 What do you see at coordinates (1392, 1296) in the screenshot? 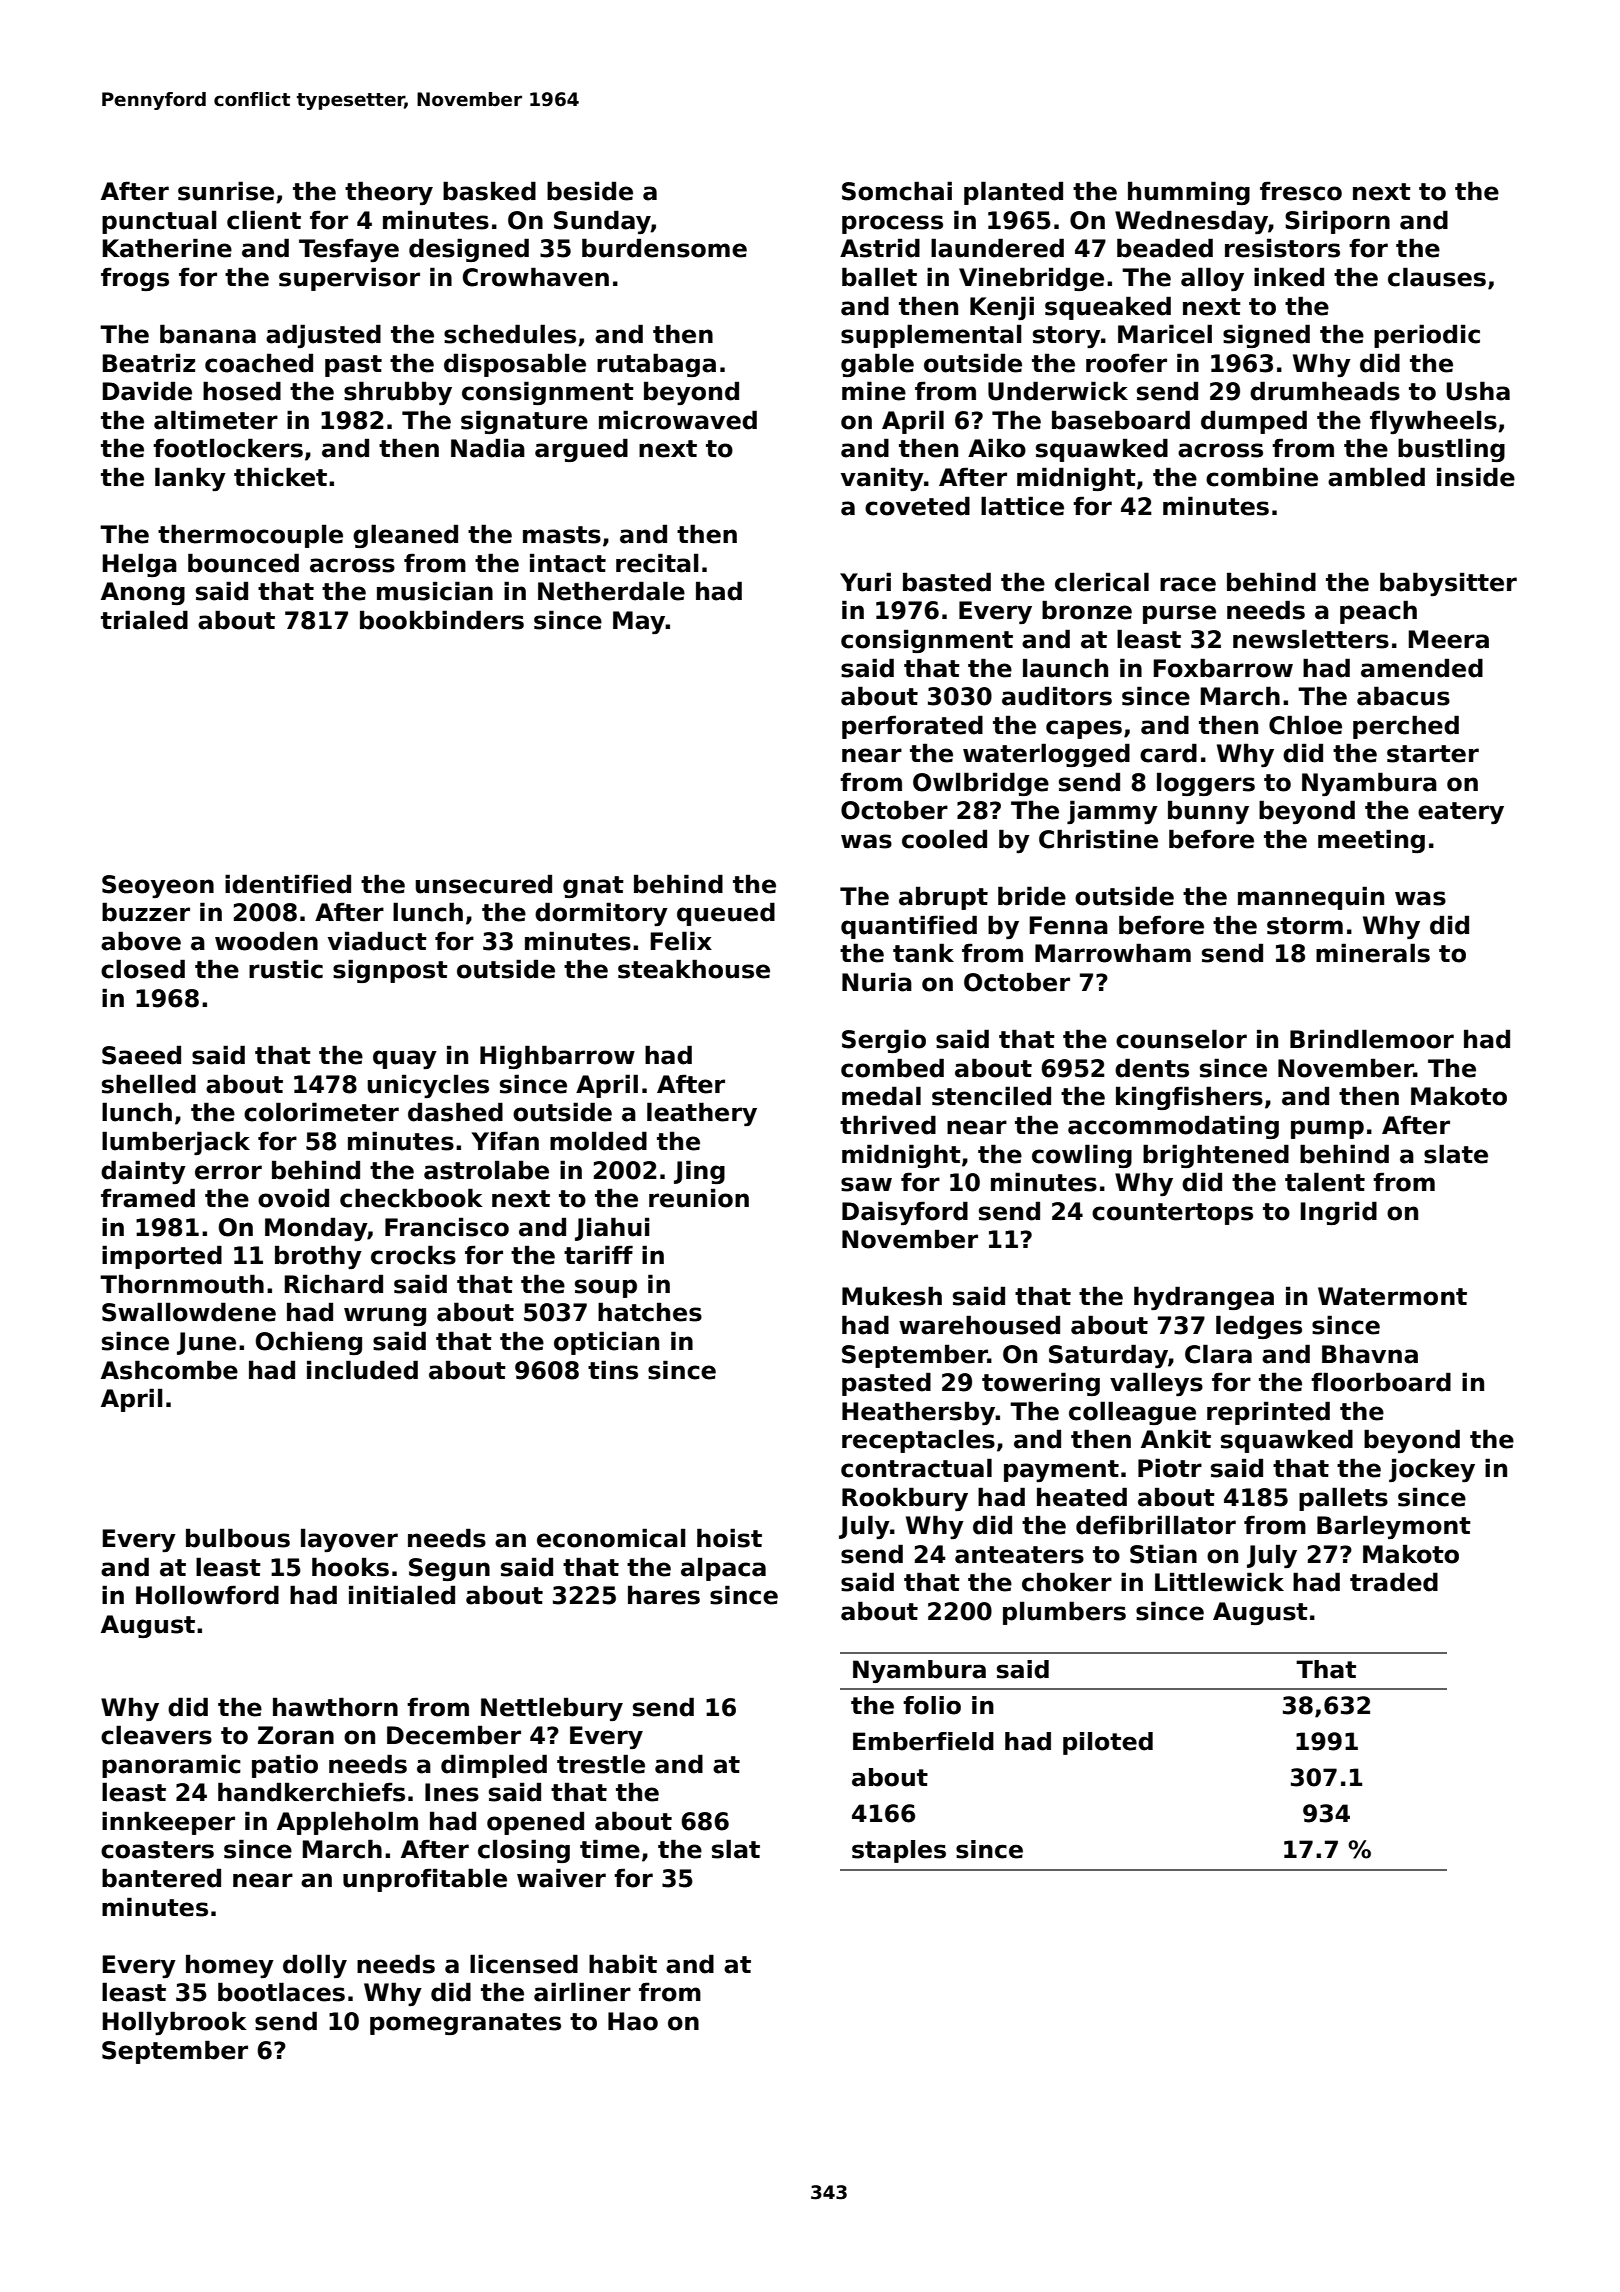
I see `Watermont` at bounding box center [1392, 1296].
